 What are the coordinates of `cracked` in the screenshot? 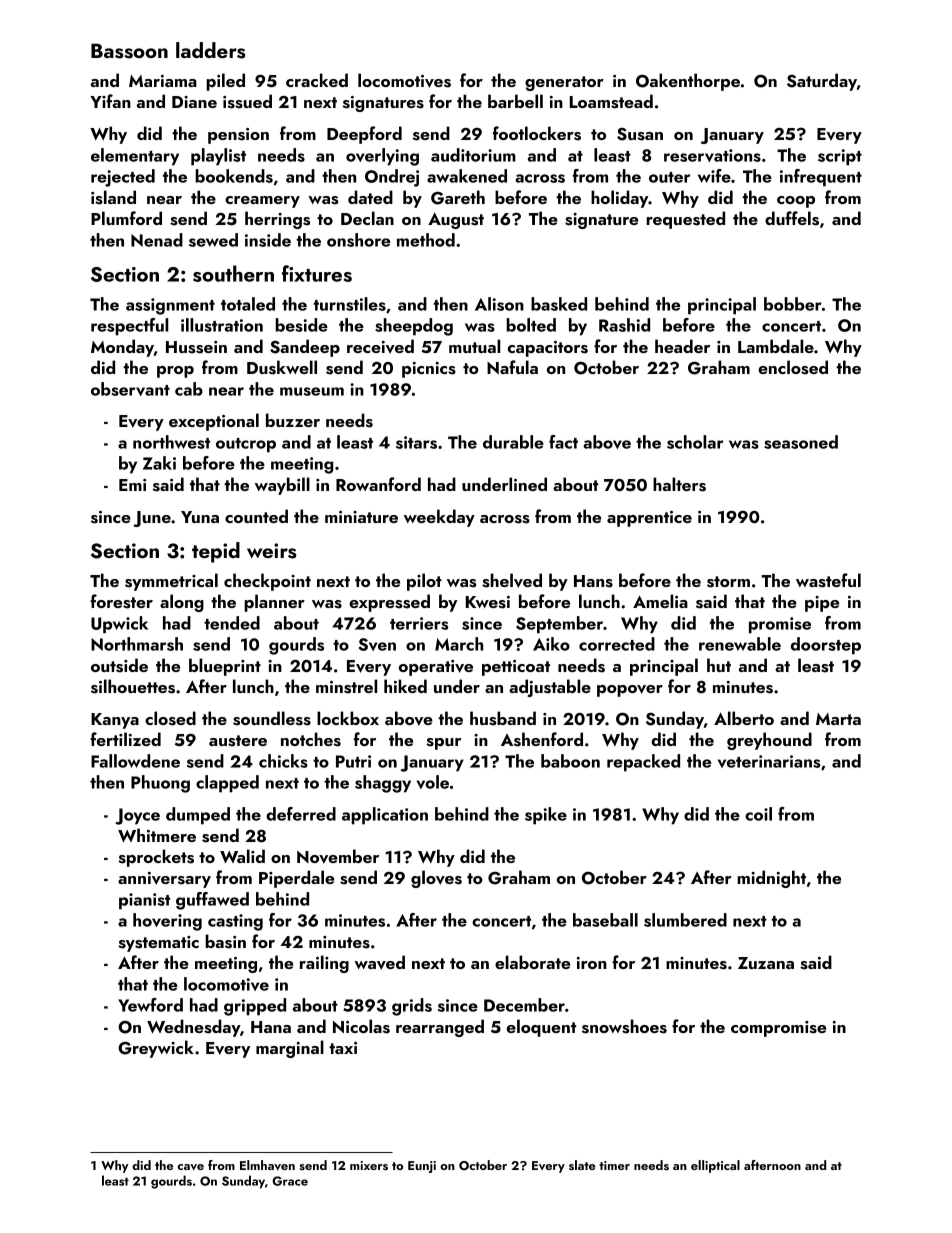 It's located at (317, 80).
